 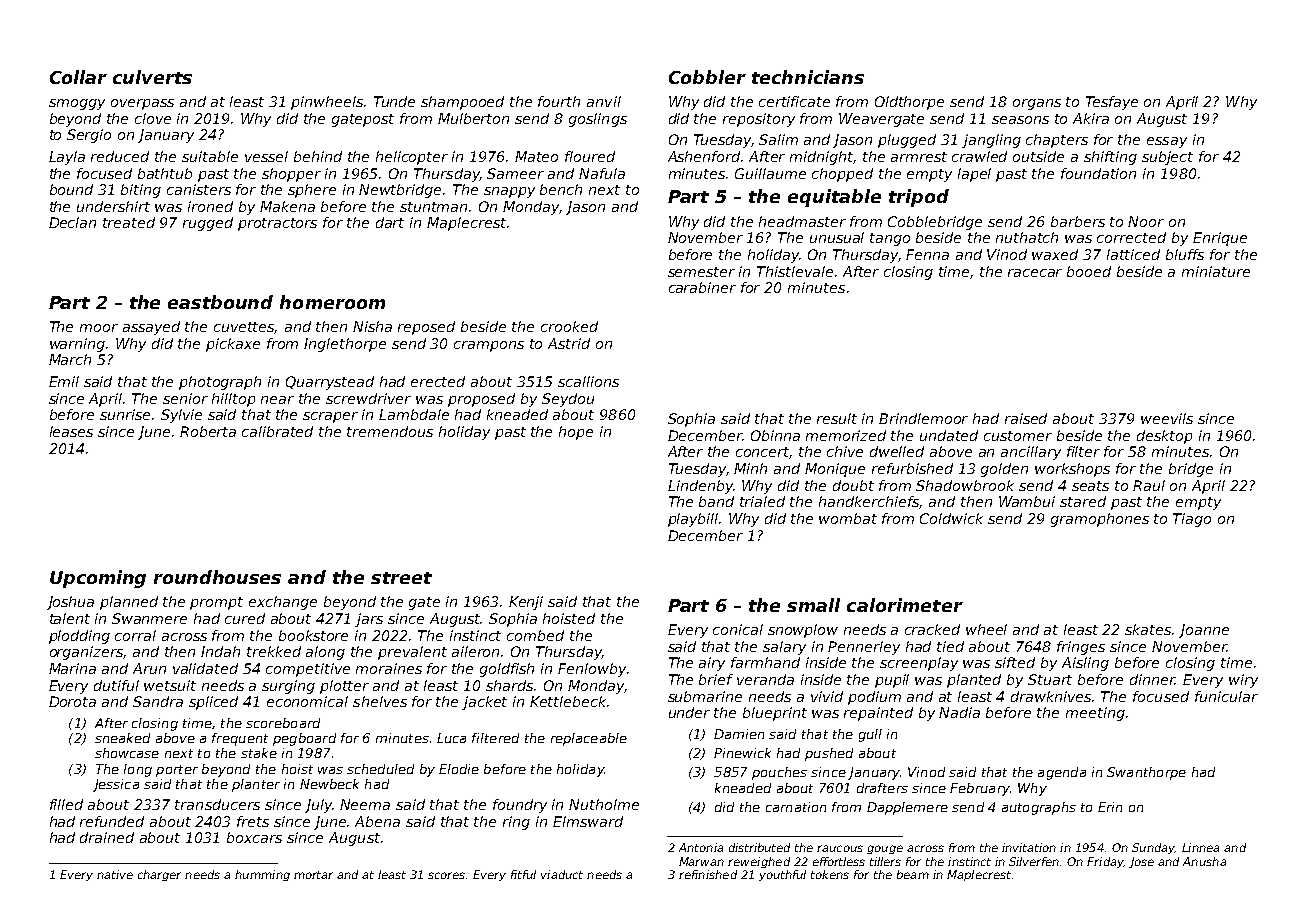 I want to click on mortar, so click(x=313, y=875).
